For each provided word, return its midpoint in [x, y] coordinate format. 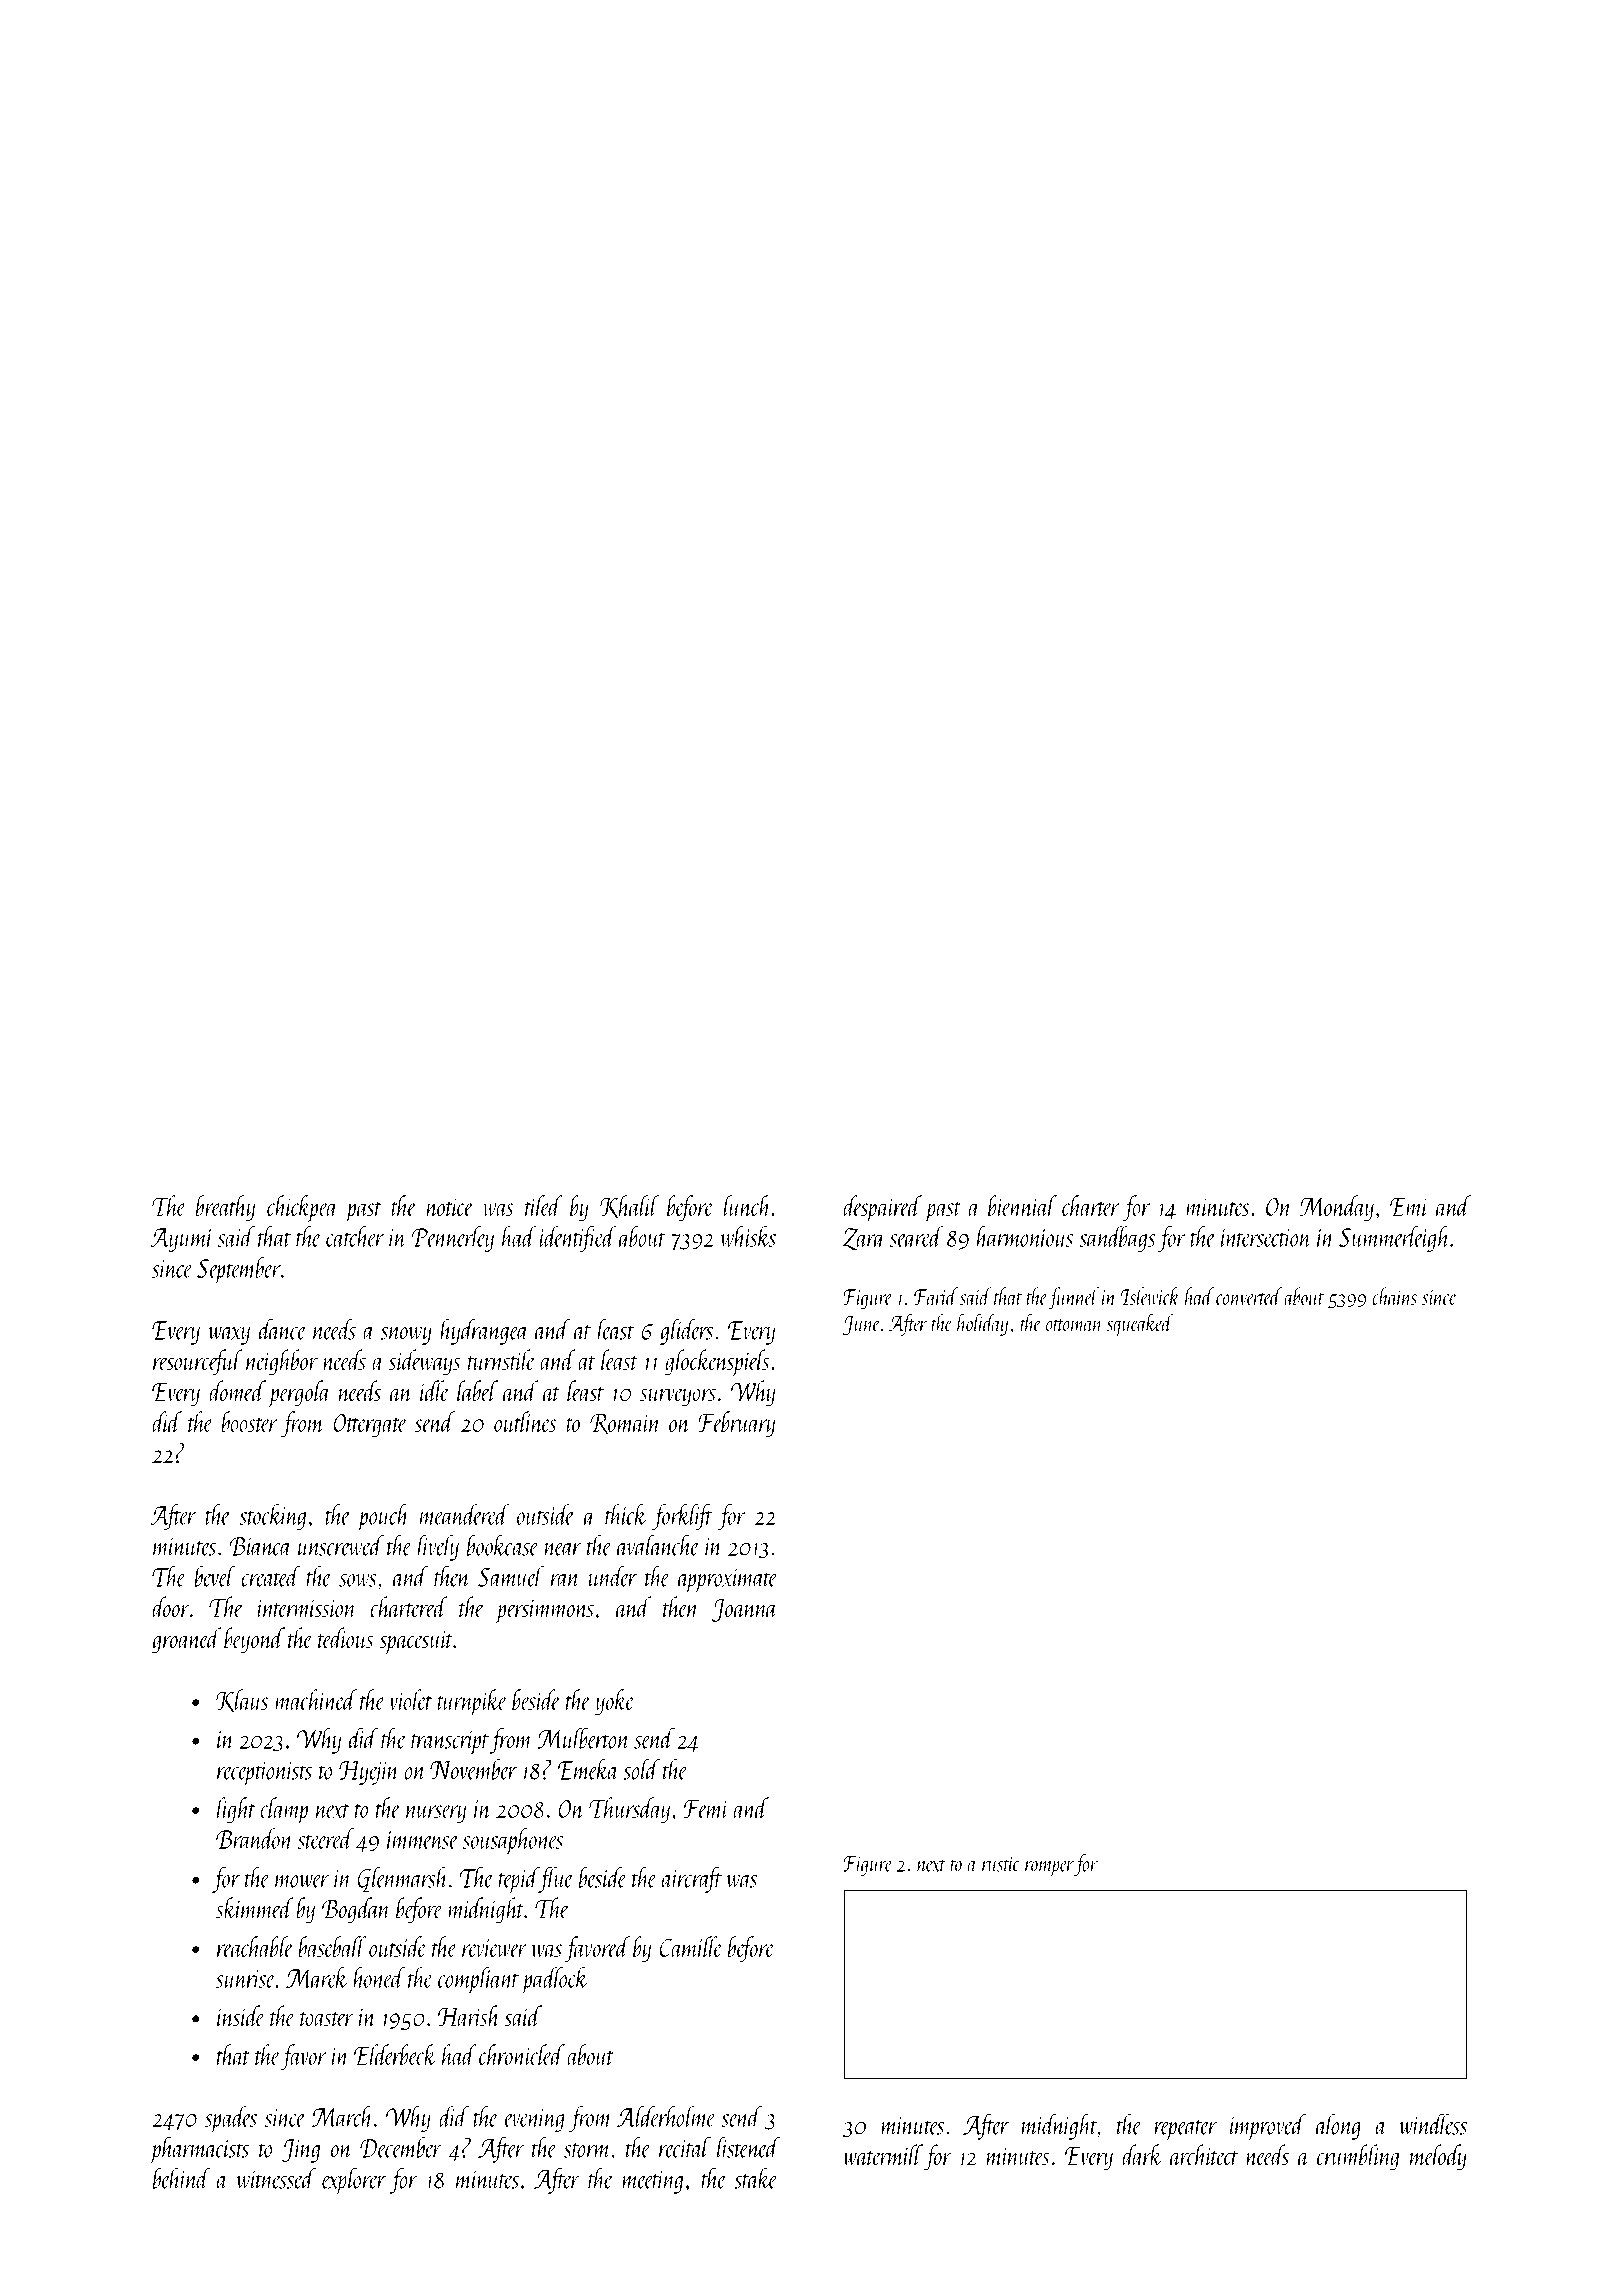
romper [1049, 1869]
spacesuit [416, 1642]
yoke [615, 1702]
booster [249, 1421]
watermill [883, 2155]
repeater [1185, 2130]
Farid [936, 1296]
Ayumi [182, 1240]
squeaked [1140, 1325]
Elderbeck [395, 2054]
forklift [682, 1517]
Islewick [1151, 1296]
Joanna [744, 1610]
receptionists [264, 1774]
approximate [728, 1581]
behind [182, 2178]
